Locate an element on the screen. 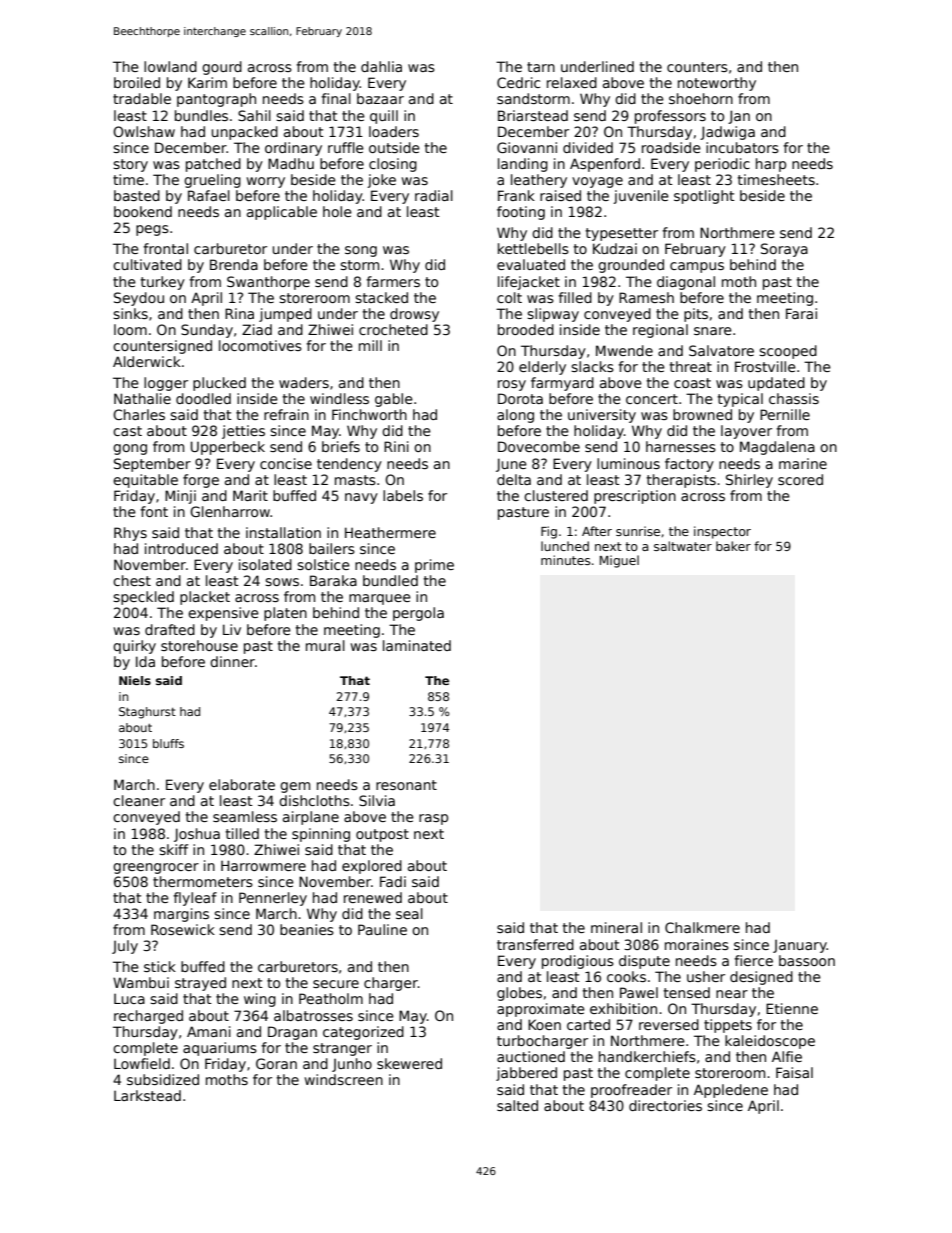 The image size is (952, 1233). rosy is located at coordinates (512, 385).
